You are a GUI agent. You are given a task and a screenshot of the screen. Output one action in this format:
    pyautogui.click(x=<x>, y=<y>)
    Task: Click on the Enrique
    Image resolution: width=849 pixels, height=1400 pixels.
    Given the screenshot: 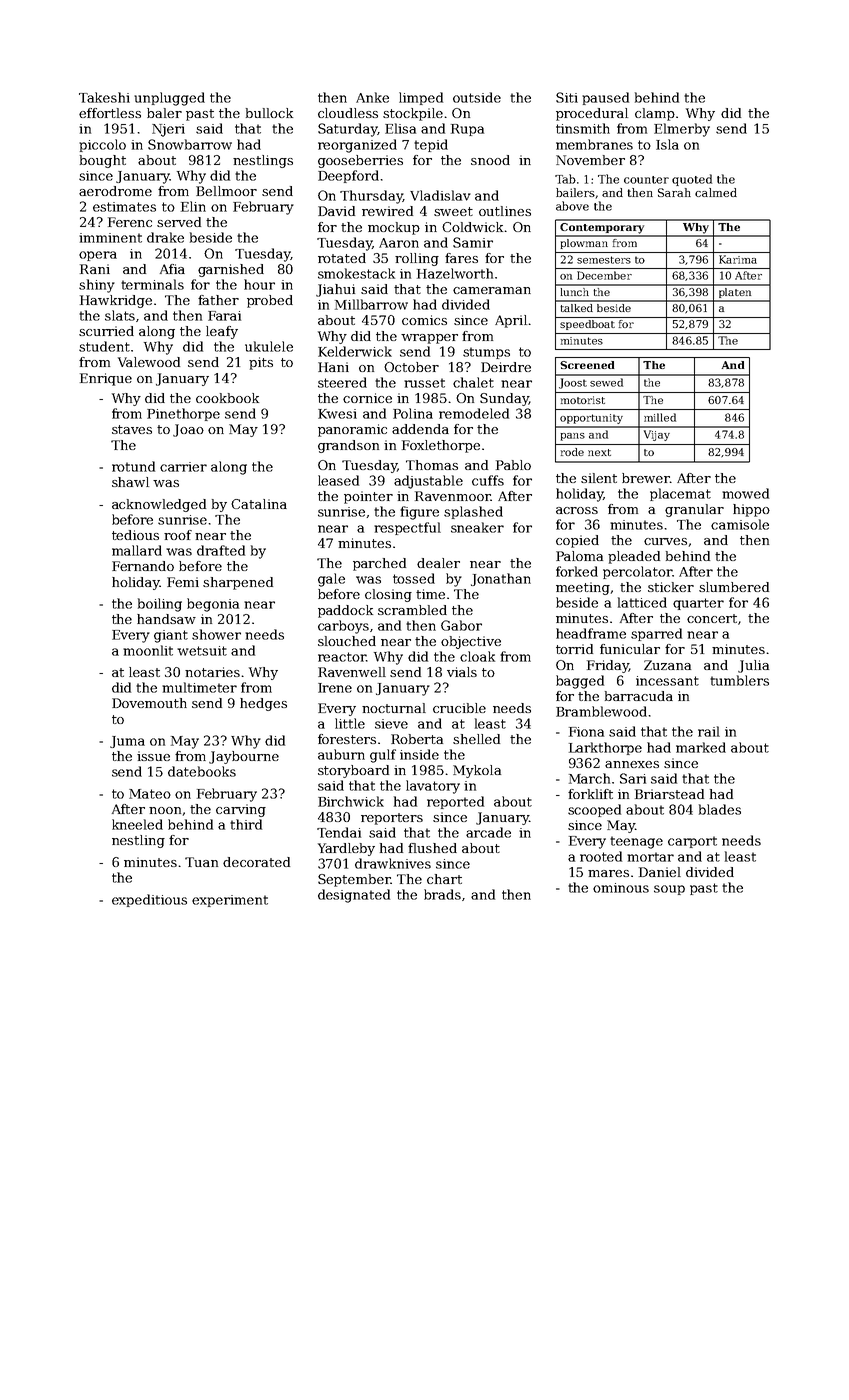 What is the action you would take?
    pyautogui.click(x=106, y=379)
